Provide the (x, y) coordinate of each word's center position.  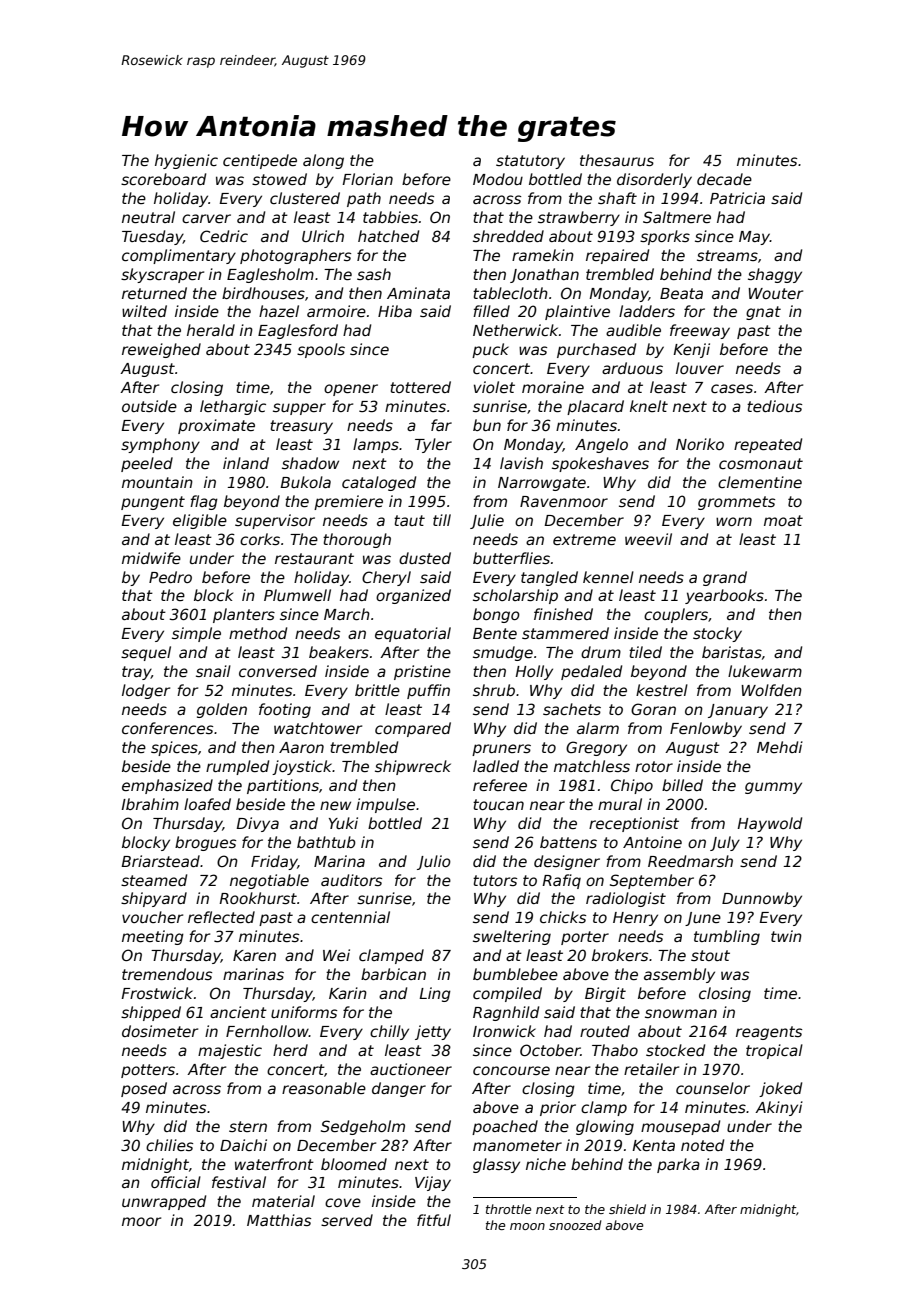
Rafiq (561, 881)
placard (595, 407)
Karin (348, 993)
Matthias (279, 1220)
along (323, 161)
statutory (530, 162)
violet (494, 387)
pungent (153, 503)
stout (710, 955)
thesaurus (617, 160)
